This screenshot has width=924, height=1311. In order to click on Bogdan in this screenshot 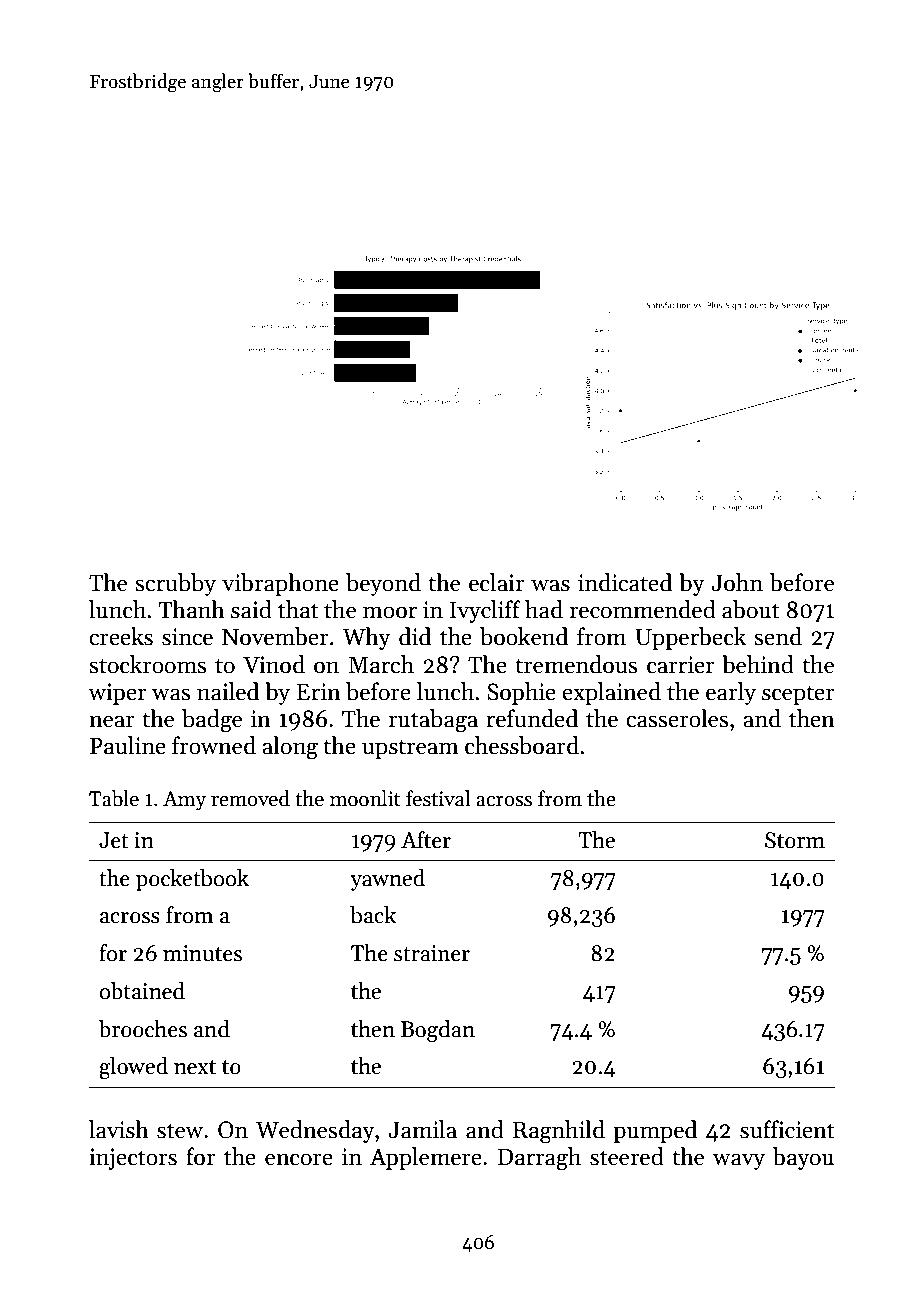, I will do `click(438, 1031)`.
